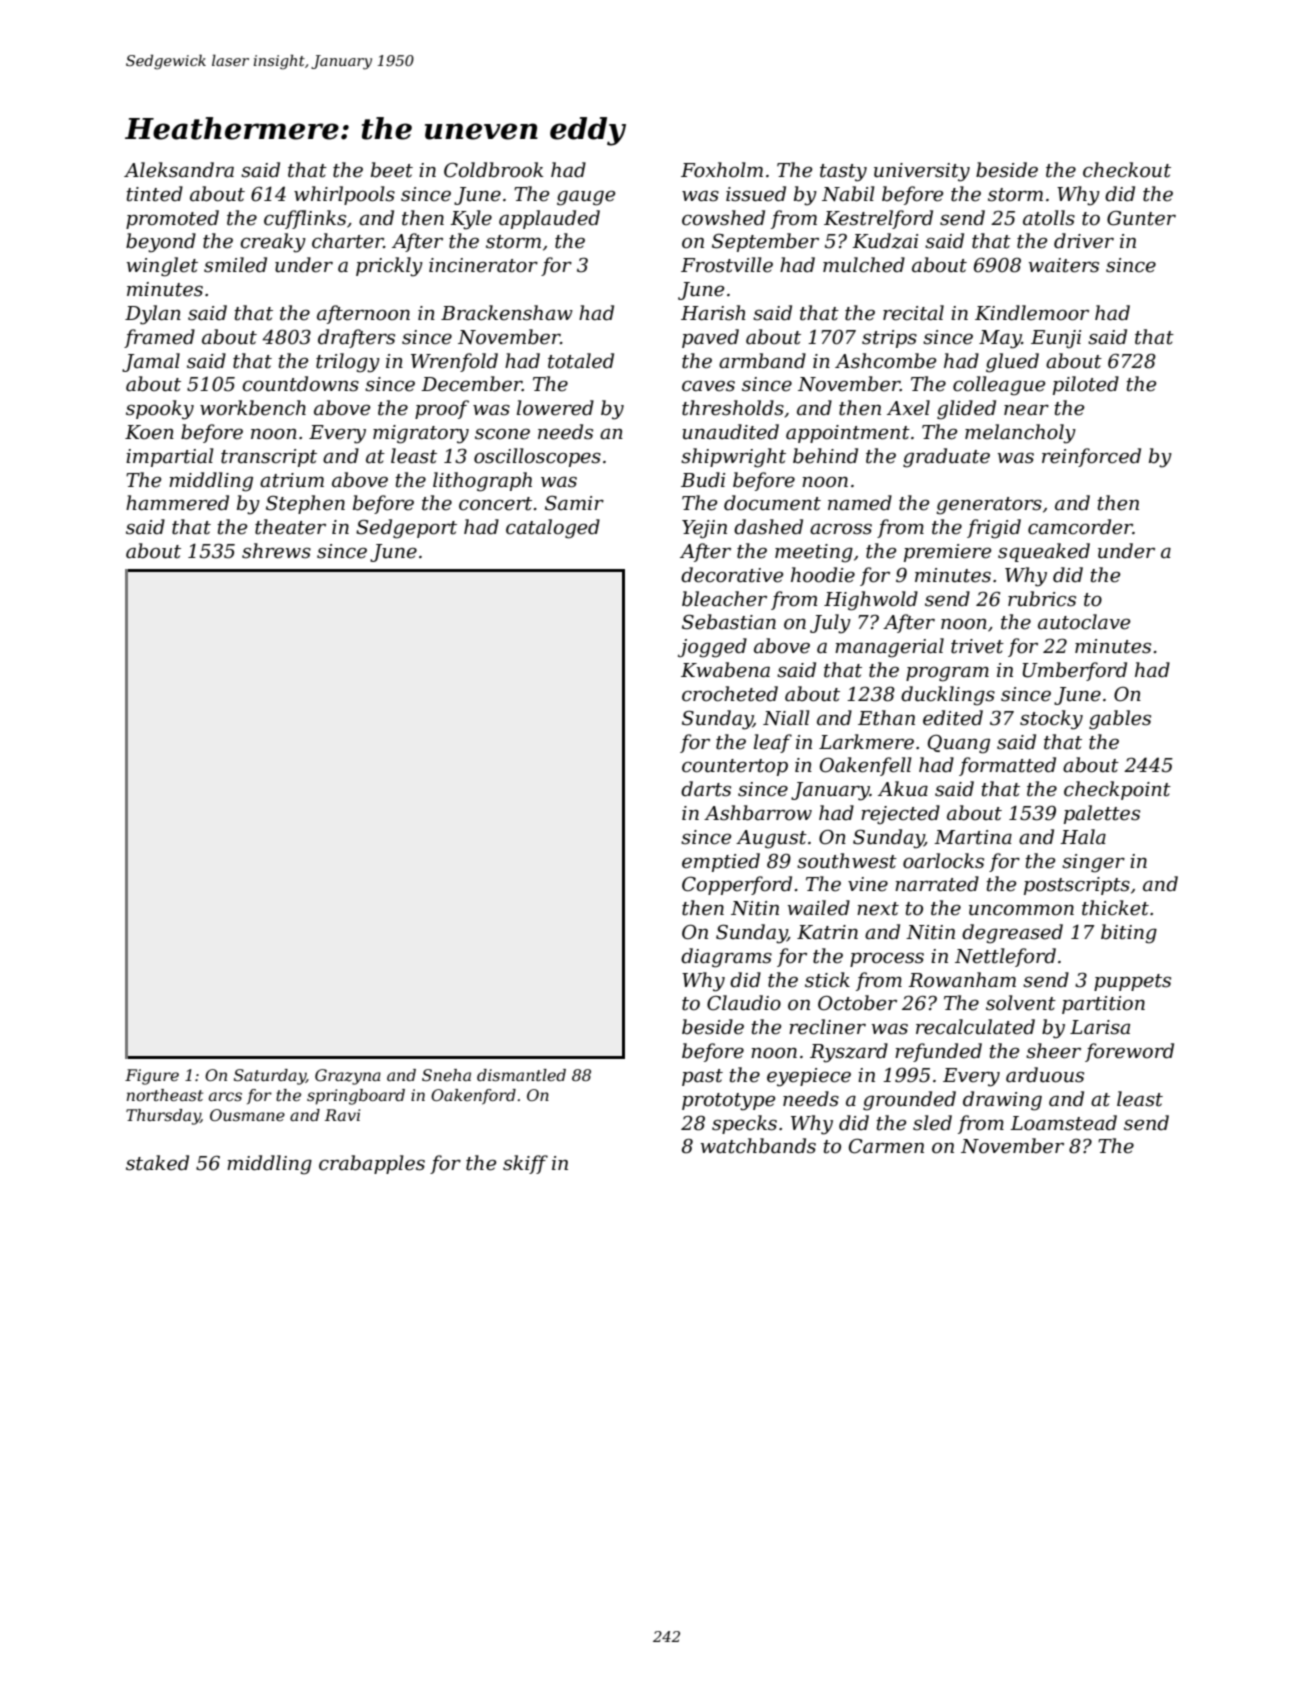 The height and width of the page is (1690, 1306). Describe the element at coordinates (1026, 410) in the page. I see `near` at that location.
